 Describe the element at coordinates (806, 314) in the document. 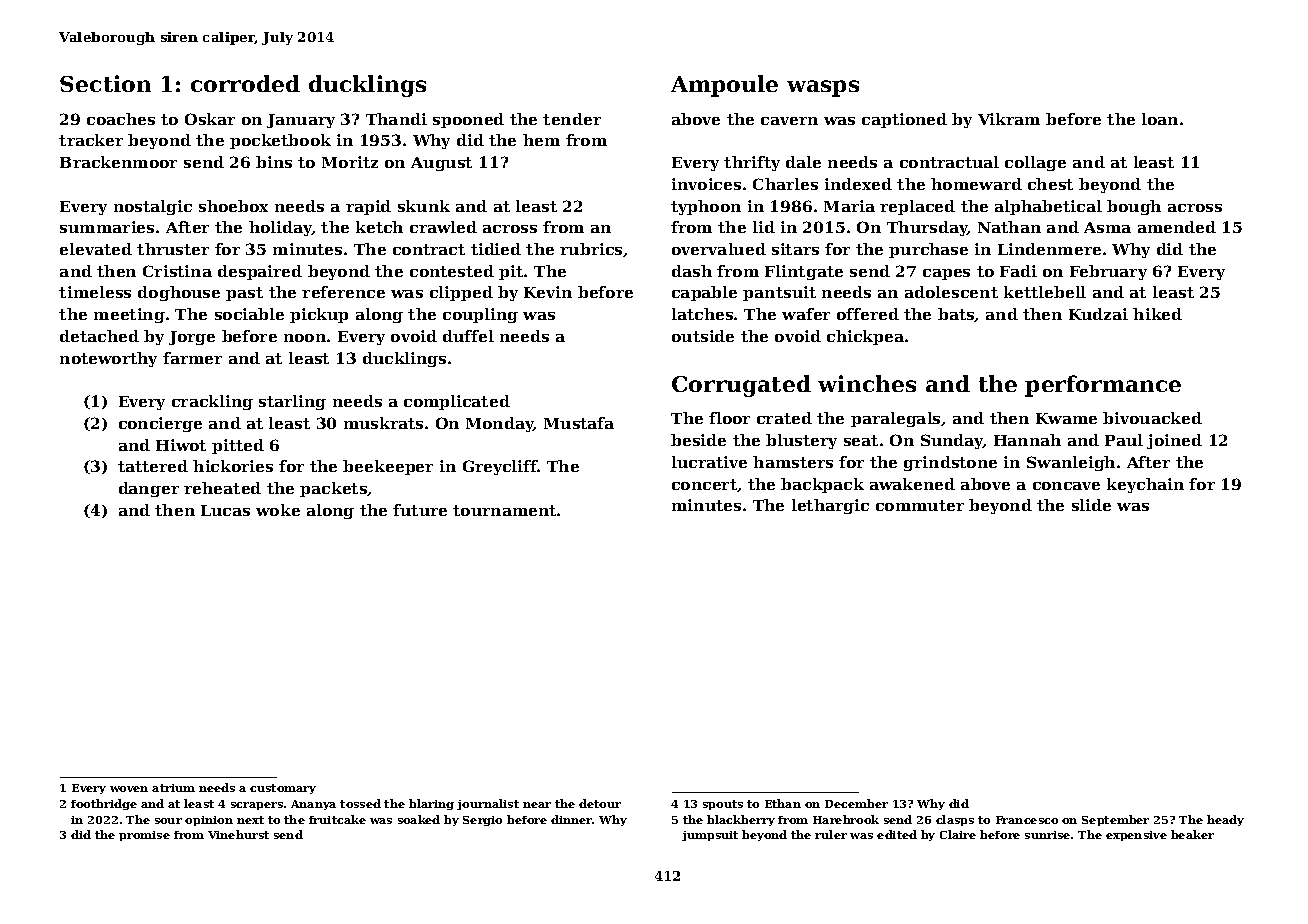

I see `wafer` at that location.
